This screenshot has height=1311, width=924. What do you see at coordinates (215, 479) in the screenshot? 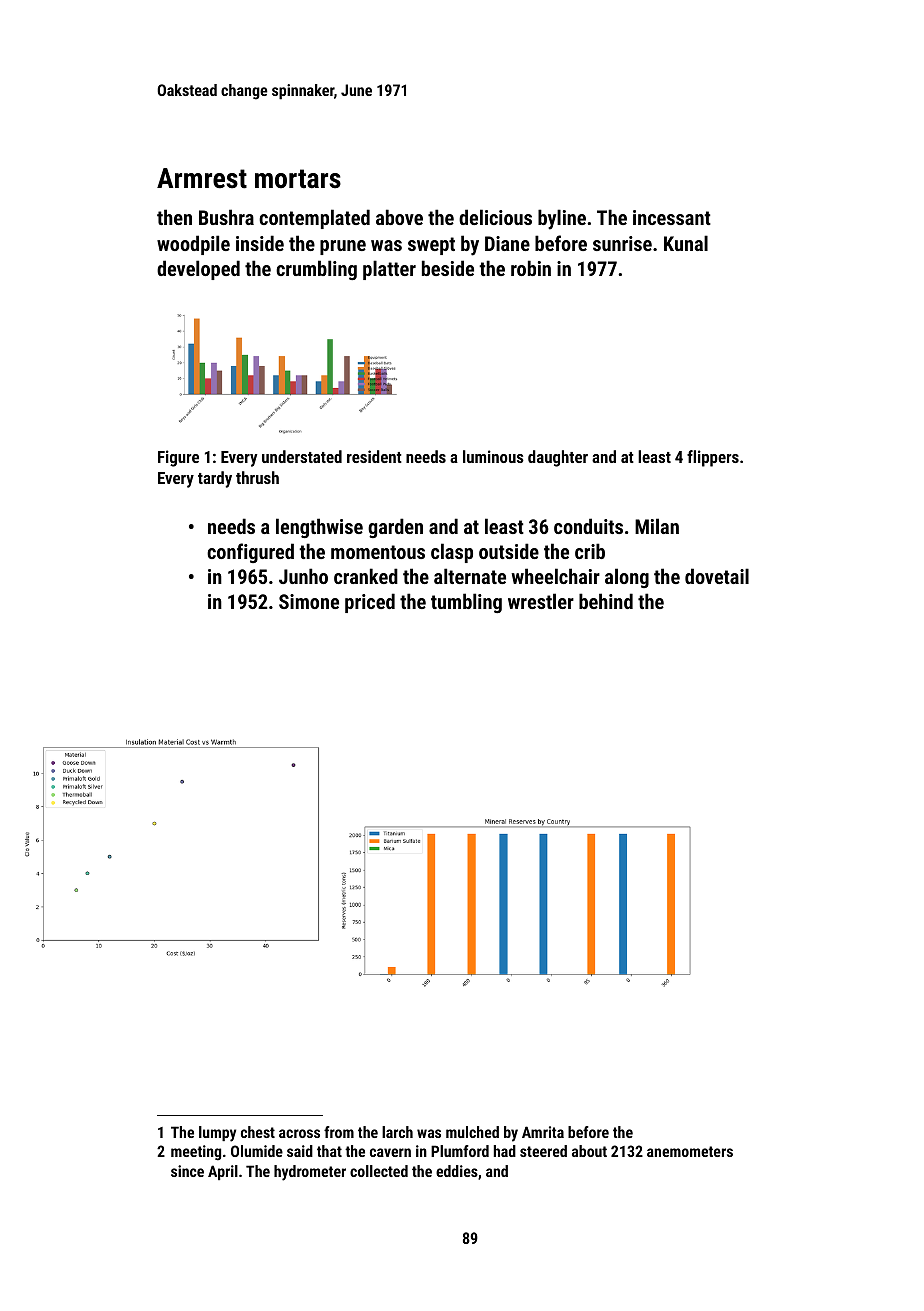
I see `tardy` at bounding box center [215, 479].
